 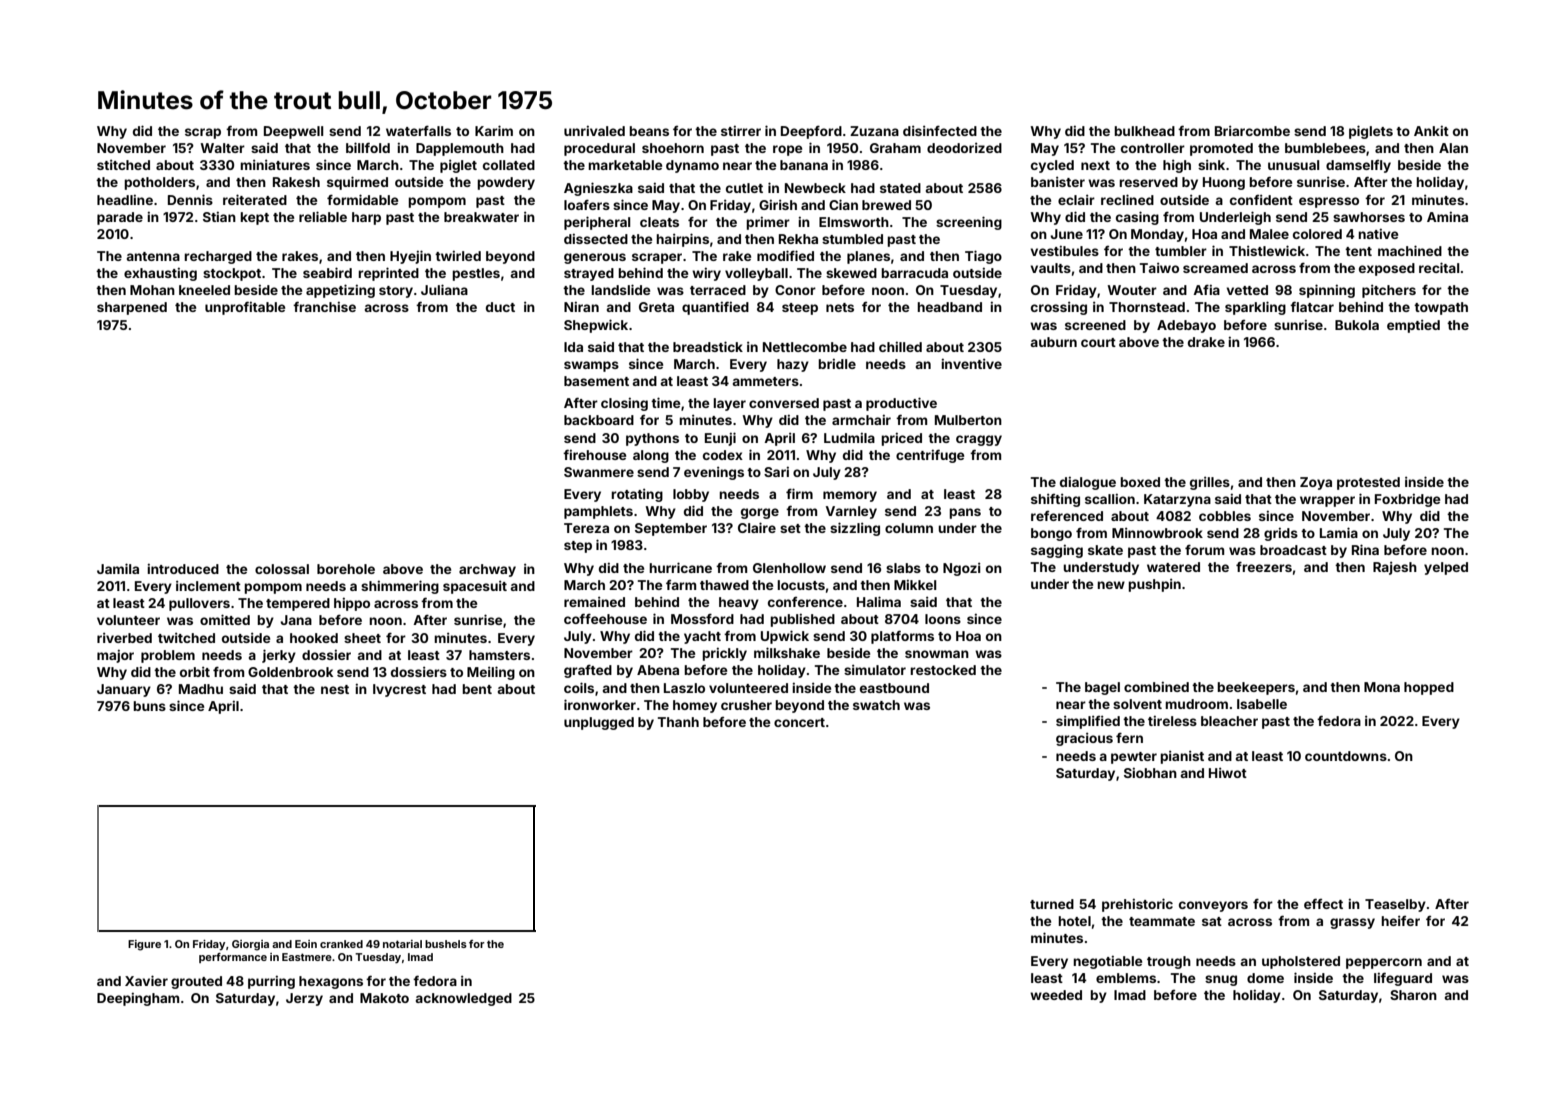 What do you see at coordinates (149, 706) in the screenshot?
I see `buns` at bounding box center [149, 706].
